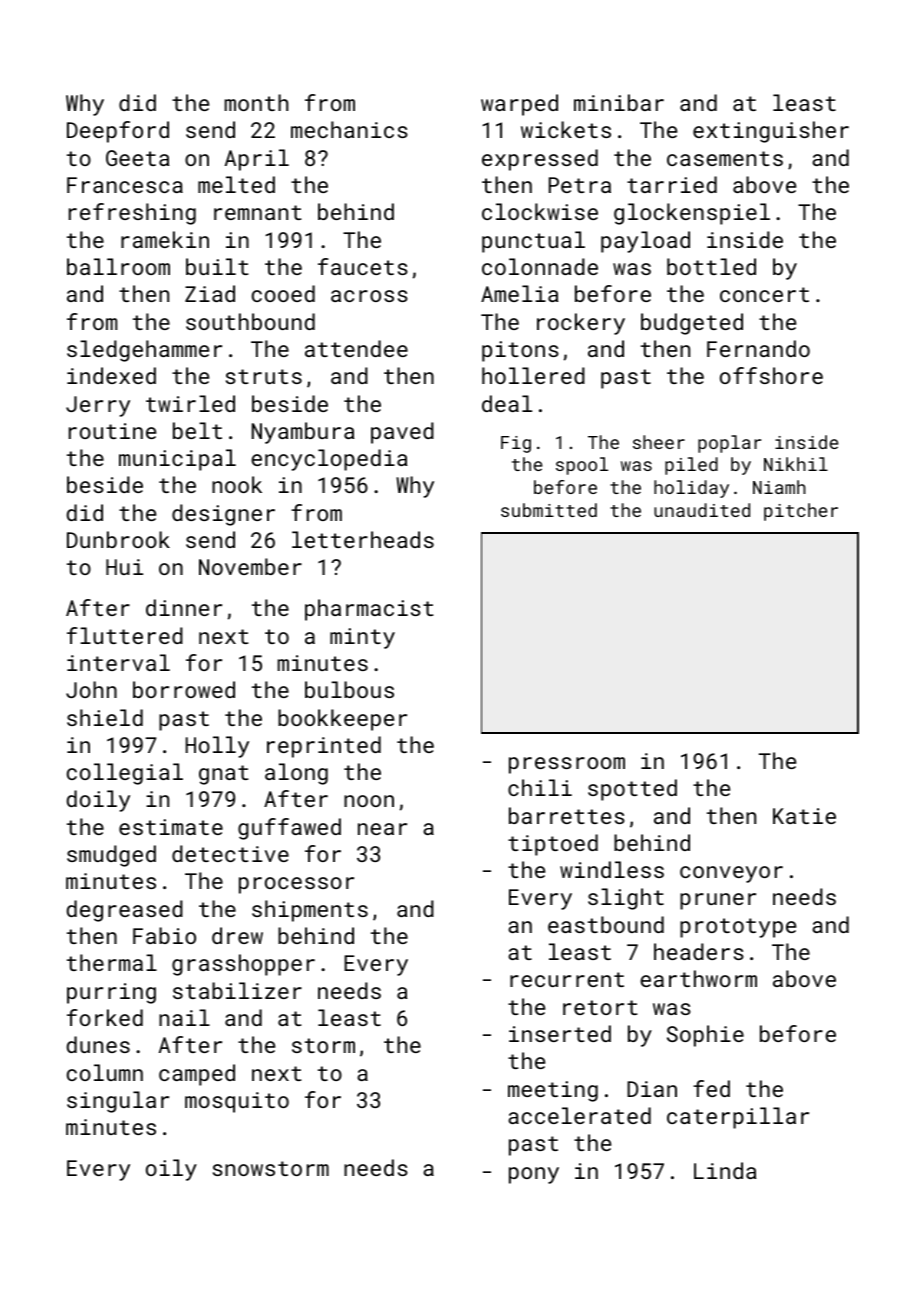 The width and height of the document is (924, 1311). What do you see at coordinates (738, 928) in the document?
I see `prototype` at bounding box center [738, 928].
